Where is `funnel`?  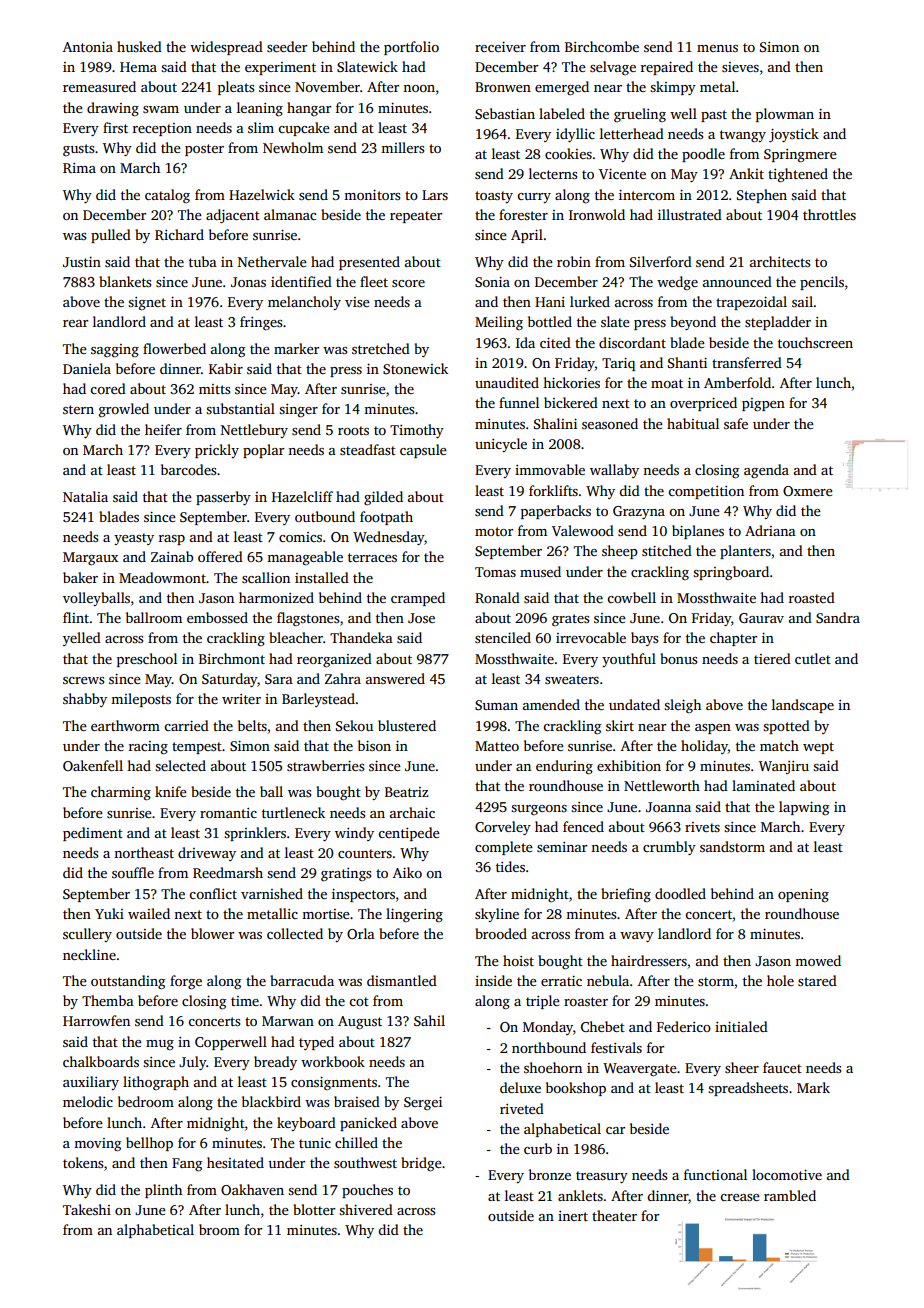
funnel is located at coordinates (519, 402).
